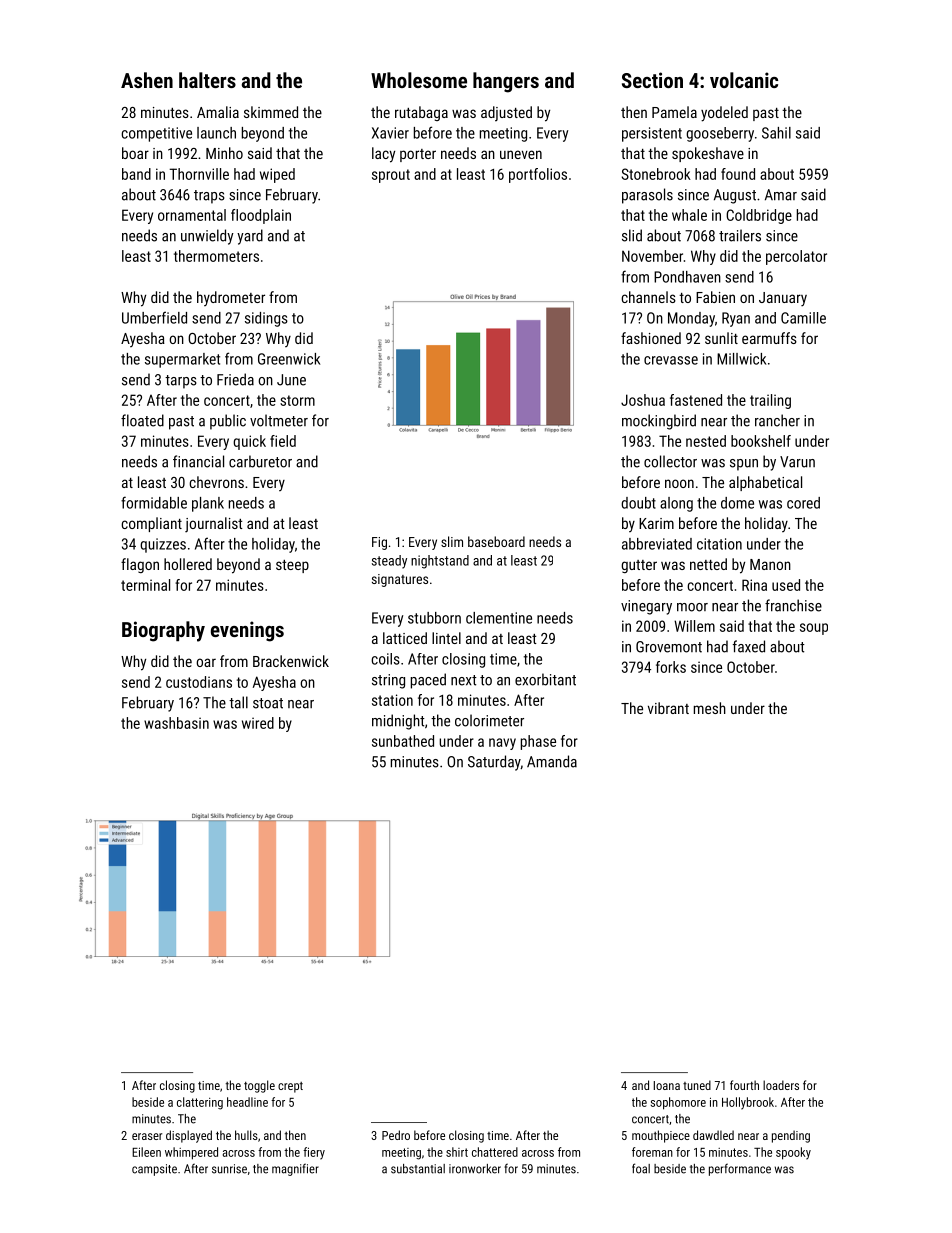 Image resolution: width=952 pixels, height=1233 pixels. What do you see at coordinates (259, 1086) in the screenshot?
I see `toggle` at bounding box center [259, 1086].
